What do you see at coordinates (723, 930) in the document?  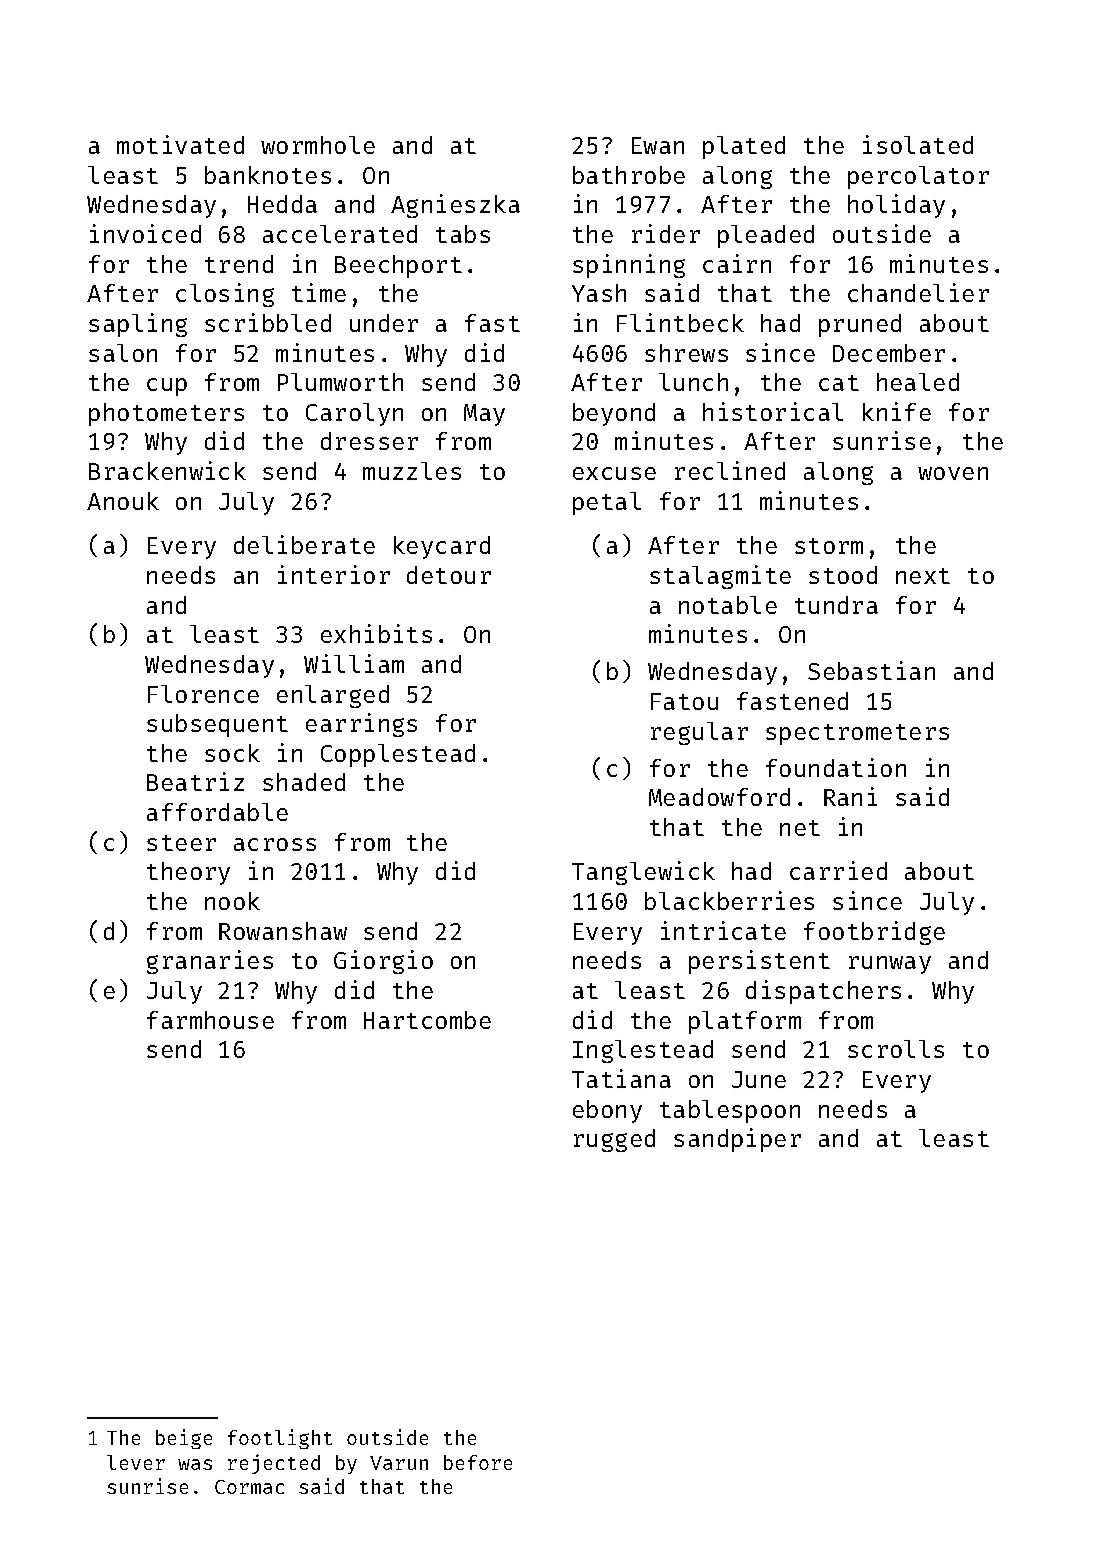 I see `intricate` at bounding box center [723, 930].
